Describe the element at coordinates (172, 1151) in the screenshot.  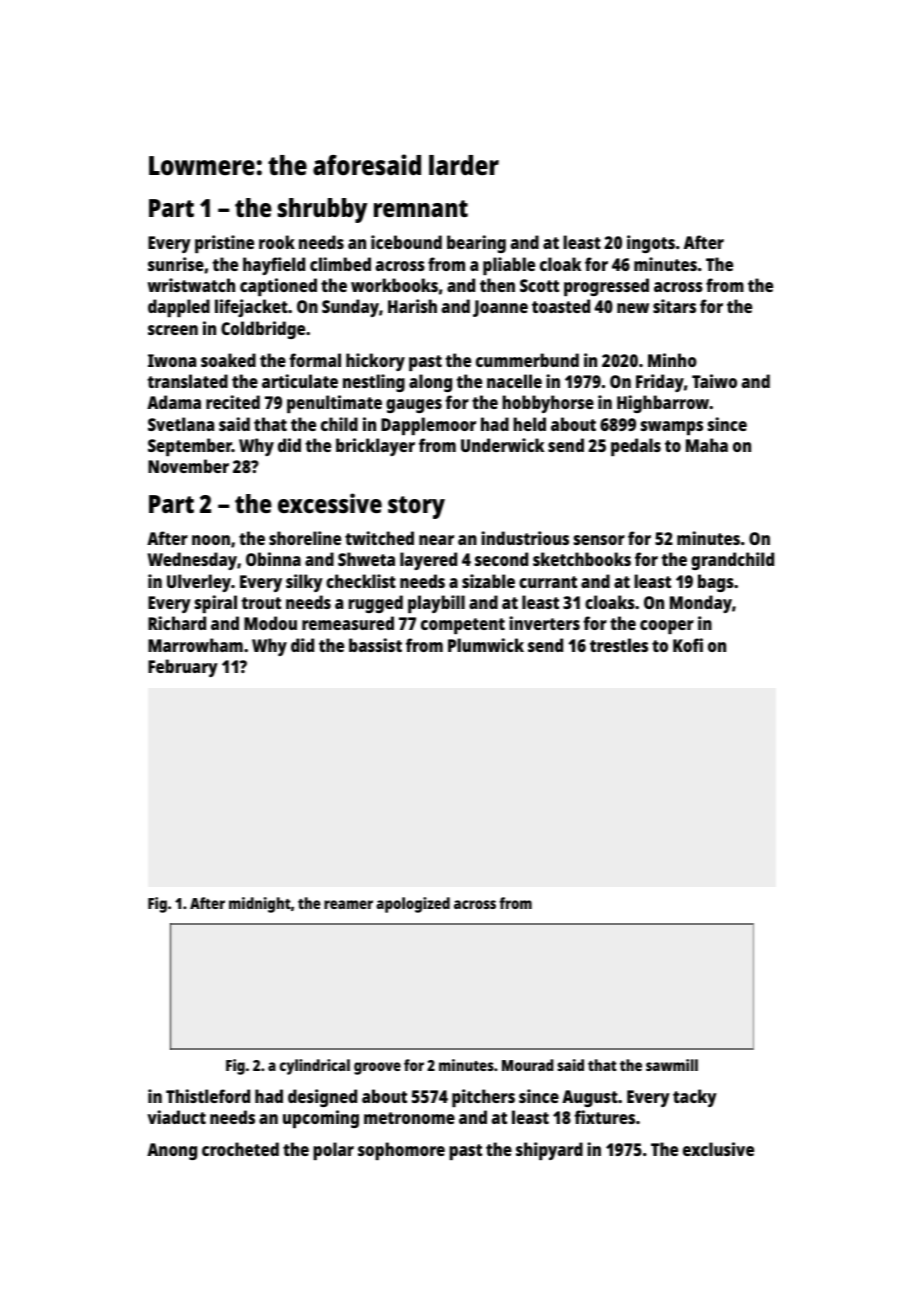
I see `Anong` at that location.
